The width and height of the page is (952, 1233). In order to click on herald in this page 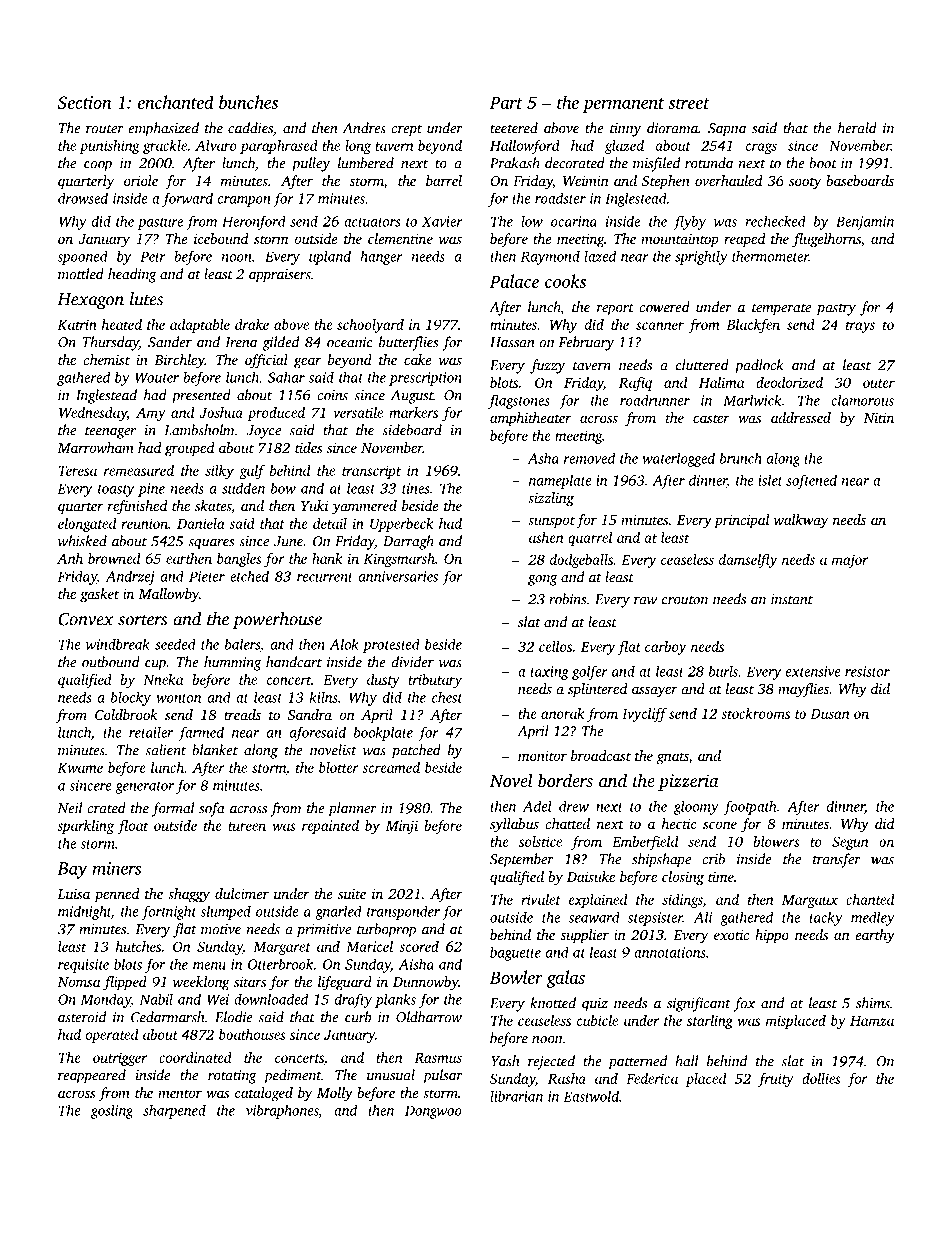, I will do `click(857, 128)`.
